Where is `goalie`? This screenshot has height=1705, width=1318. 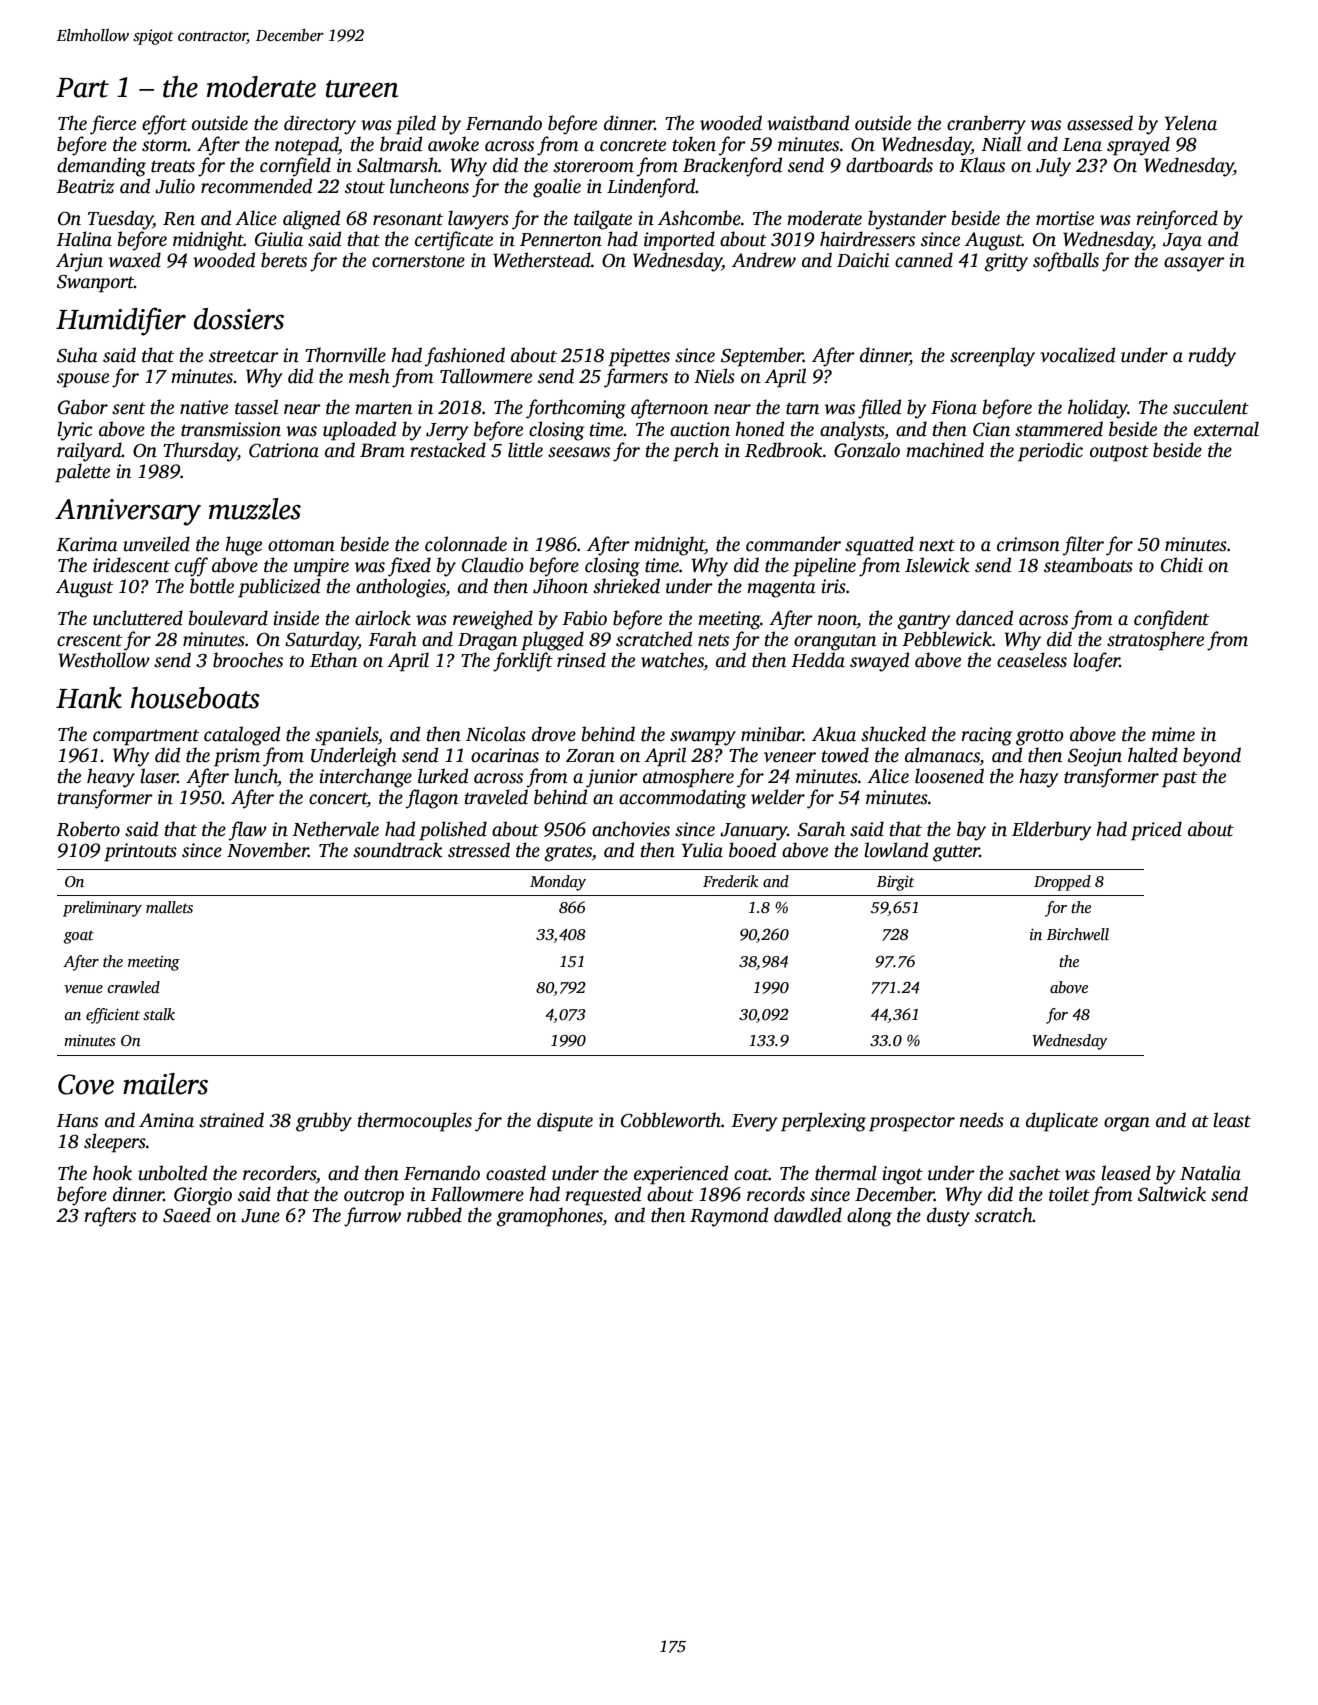
goalie is located at coordinates (557, 188).
